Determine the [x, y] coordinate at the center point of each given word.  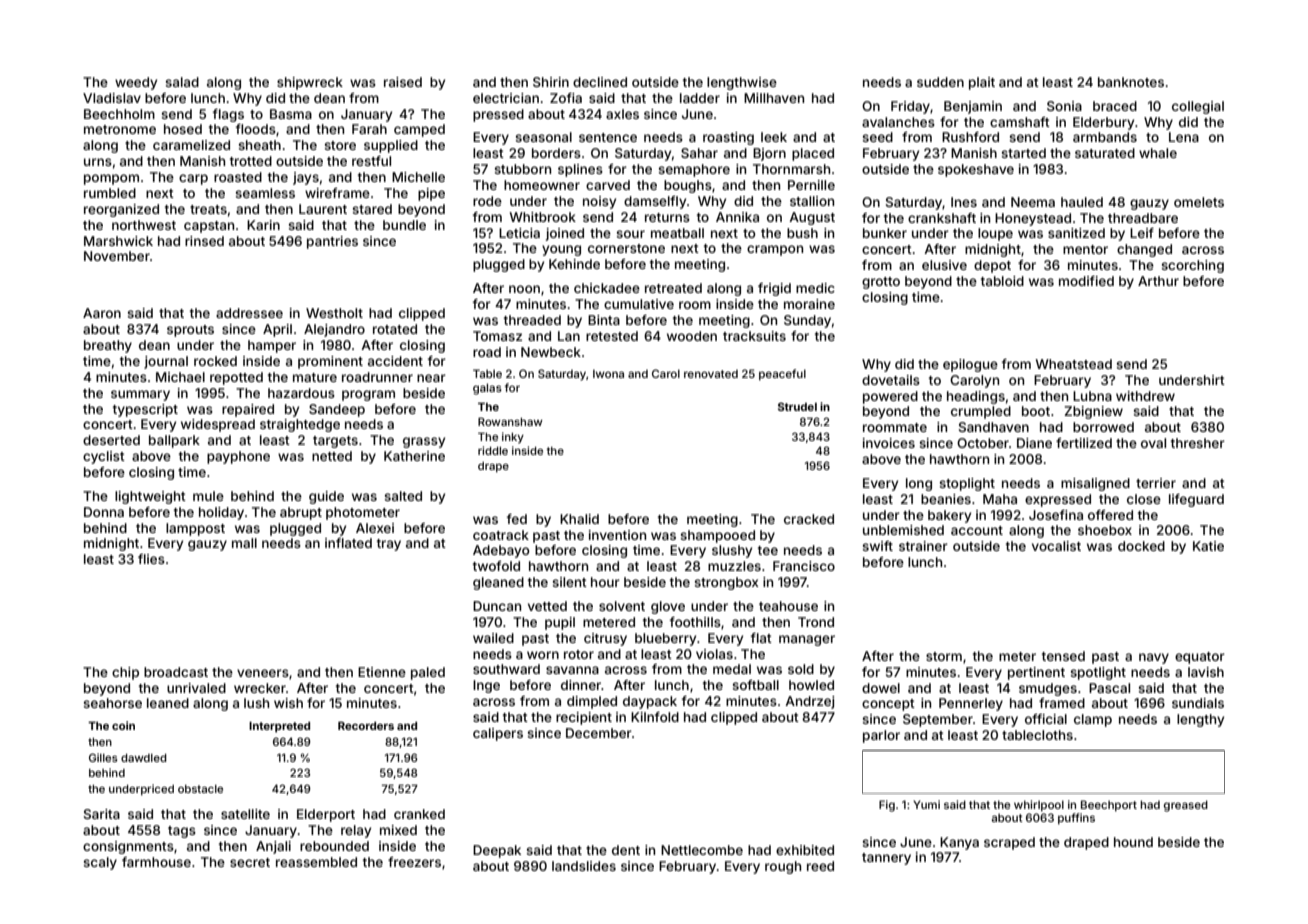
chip [125, 673]
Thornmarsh [791, 169]
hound [1133, 842]
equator [1200, 658]
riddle [493, 450]
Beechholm [119, 114]
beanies [946, 499]
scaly [100, 863]
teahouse [788, 606]
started [1023, 153]
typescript [145, 410]
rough [783, 867]
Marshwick [118, 241]
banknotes [1131, 82]
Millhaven [774, 98]
